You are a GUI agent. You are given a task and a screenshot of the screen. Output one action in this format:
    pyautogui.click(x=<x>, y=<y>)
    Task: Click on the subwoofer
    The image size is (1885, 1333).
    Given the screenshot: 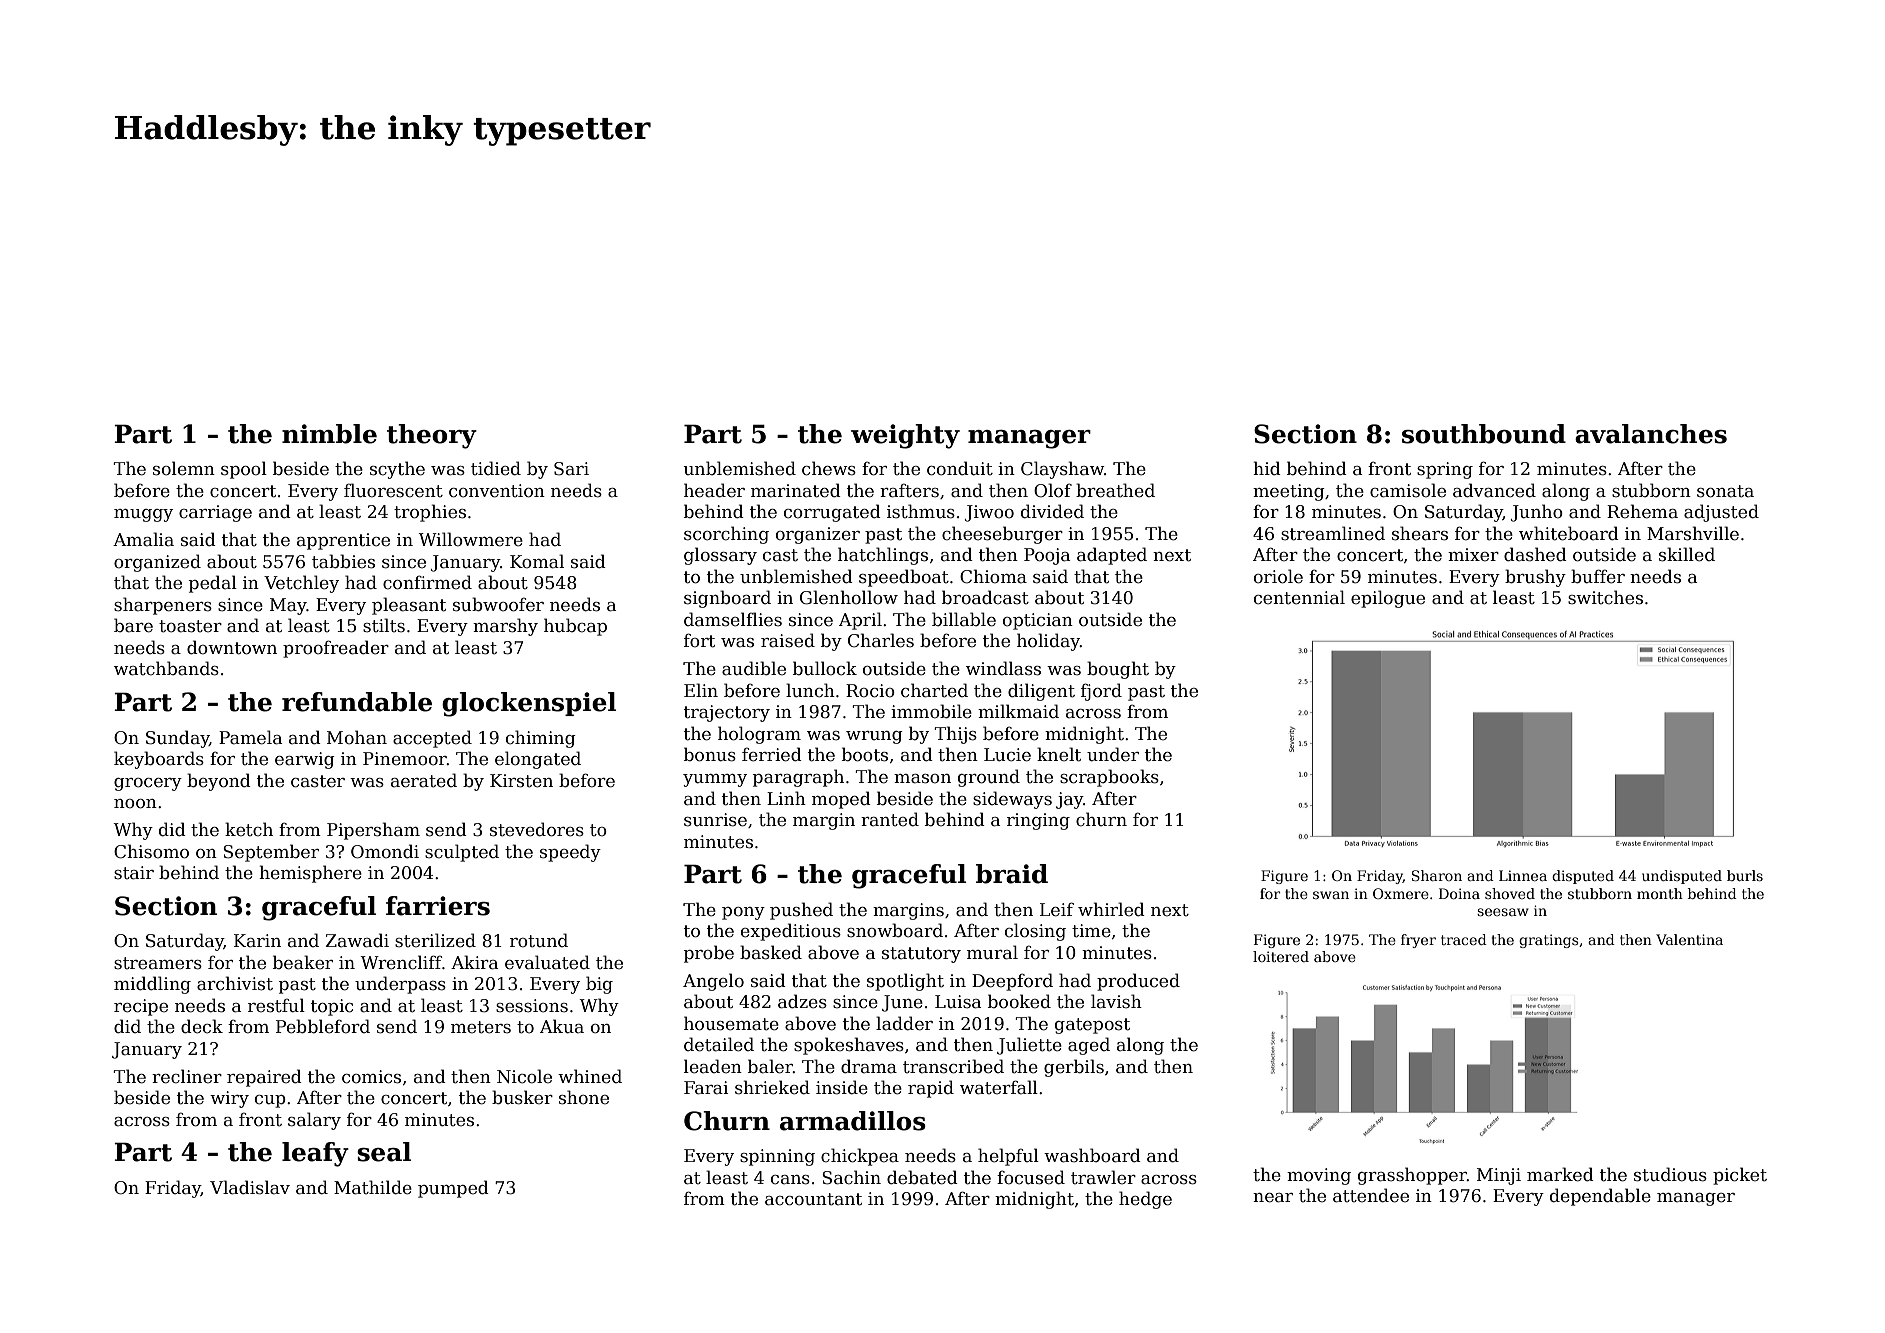 What is the action you would take?
    pyautogui.click(x=498, y=604)
